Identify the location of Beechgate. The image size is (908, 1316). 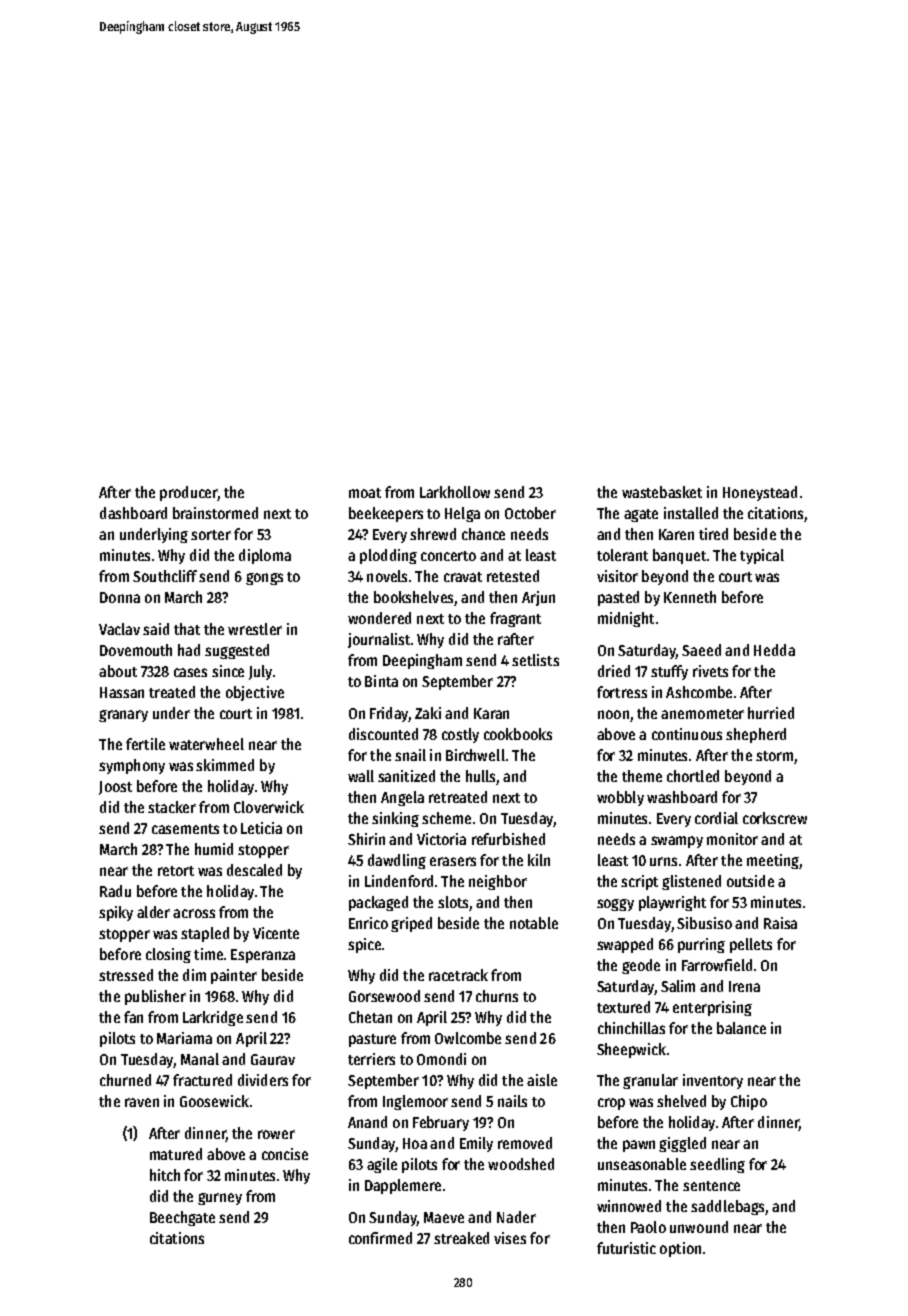
(182, 1218).
